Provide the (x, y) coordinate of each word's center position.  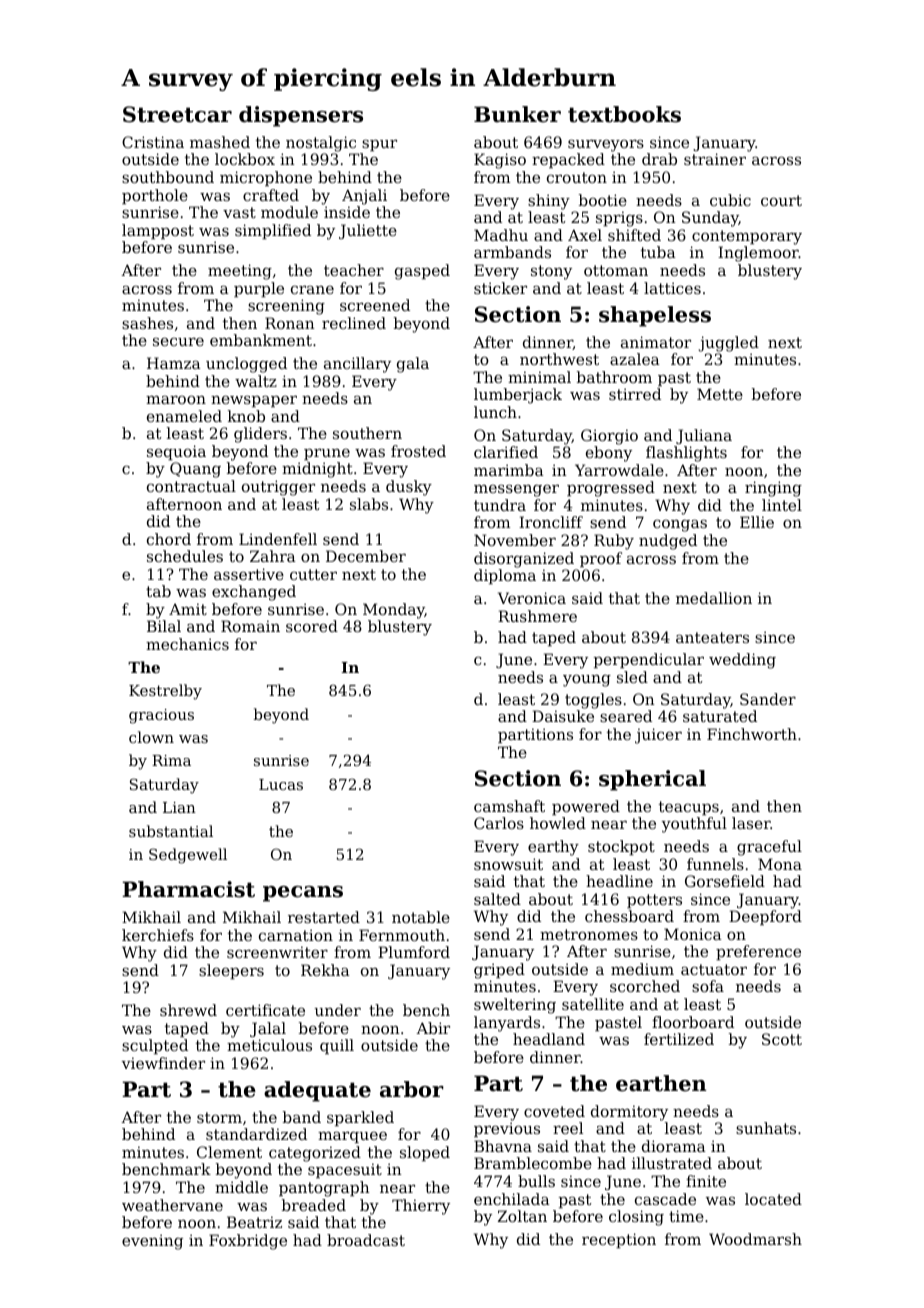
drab (659, 159)
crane (312, 289)
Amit (188, 609)
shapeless (655, 316)
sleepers (231, 971)
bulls (536, 1181)
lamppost (158, 231)
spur (379, 145)
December (366, 556)
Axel (585, 235)
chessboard (629, 916)
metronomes (589, 934)
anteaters (712, 637)
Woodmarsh (755, 1239)
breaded (314, 1205)
